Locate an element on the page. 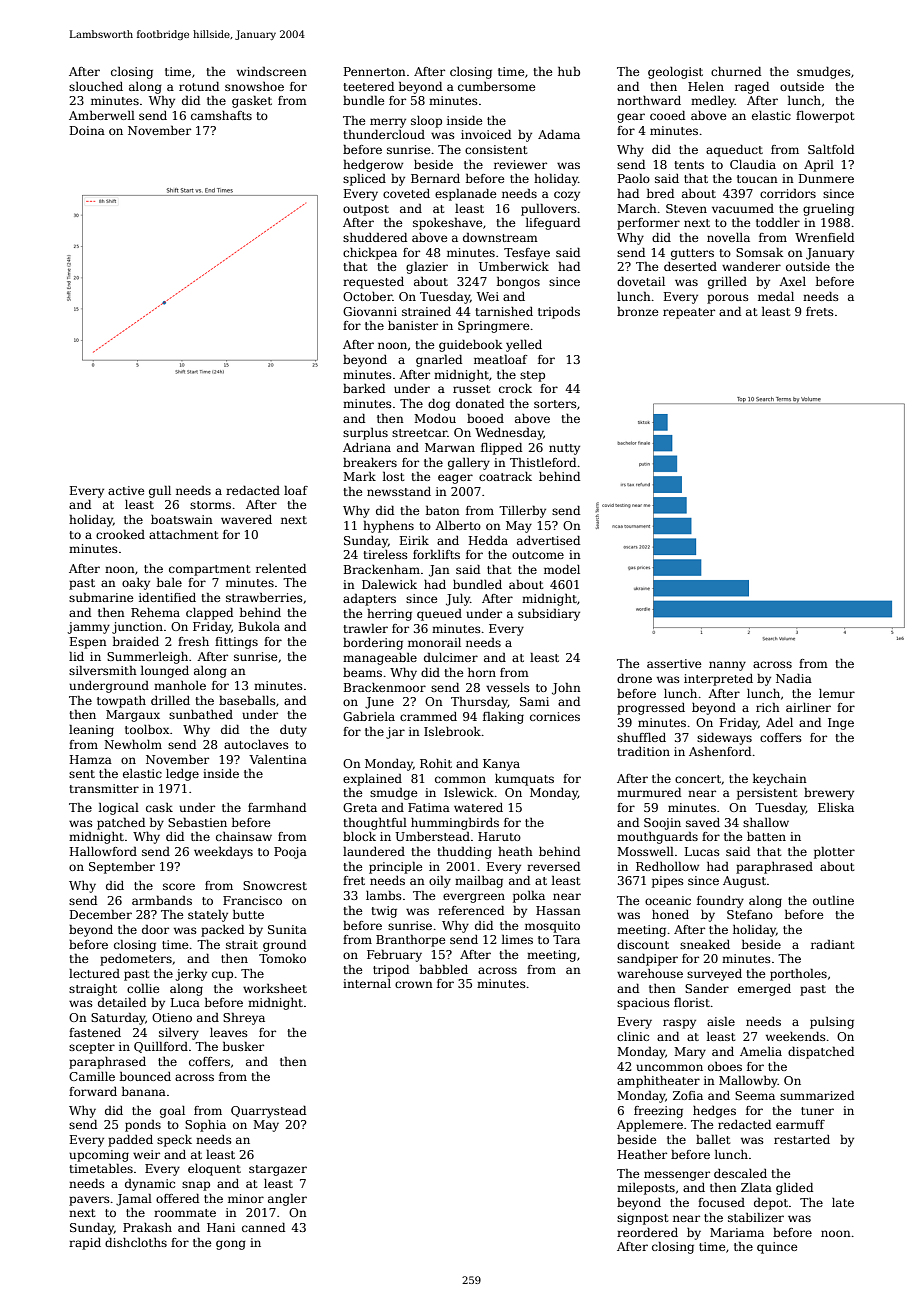  Francisco is located at coordinates (252, 900).
